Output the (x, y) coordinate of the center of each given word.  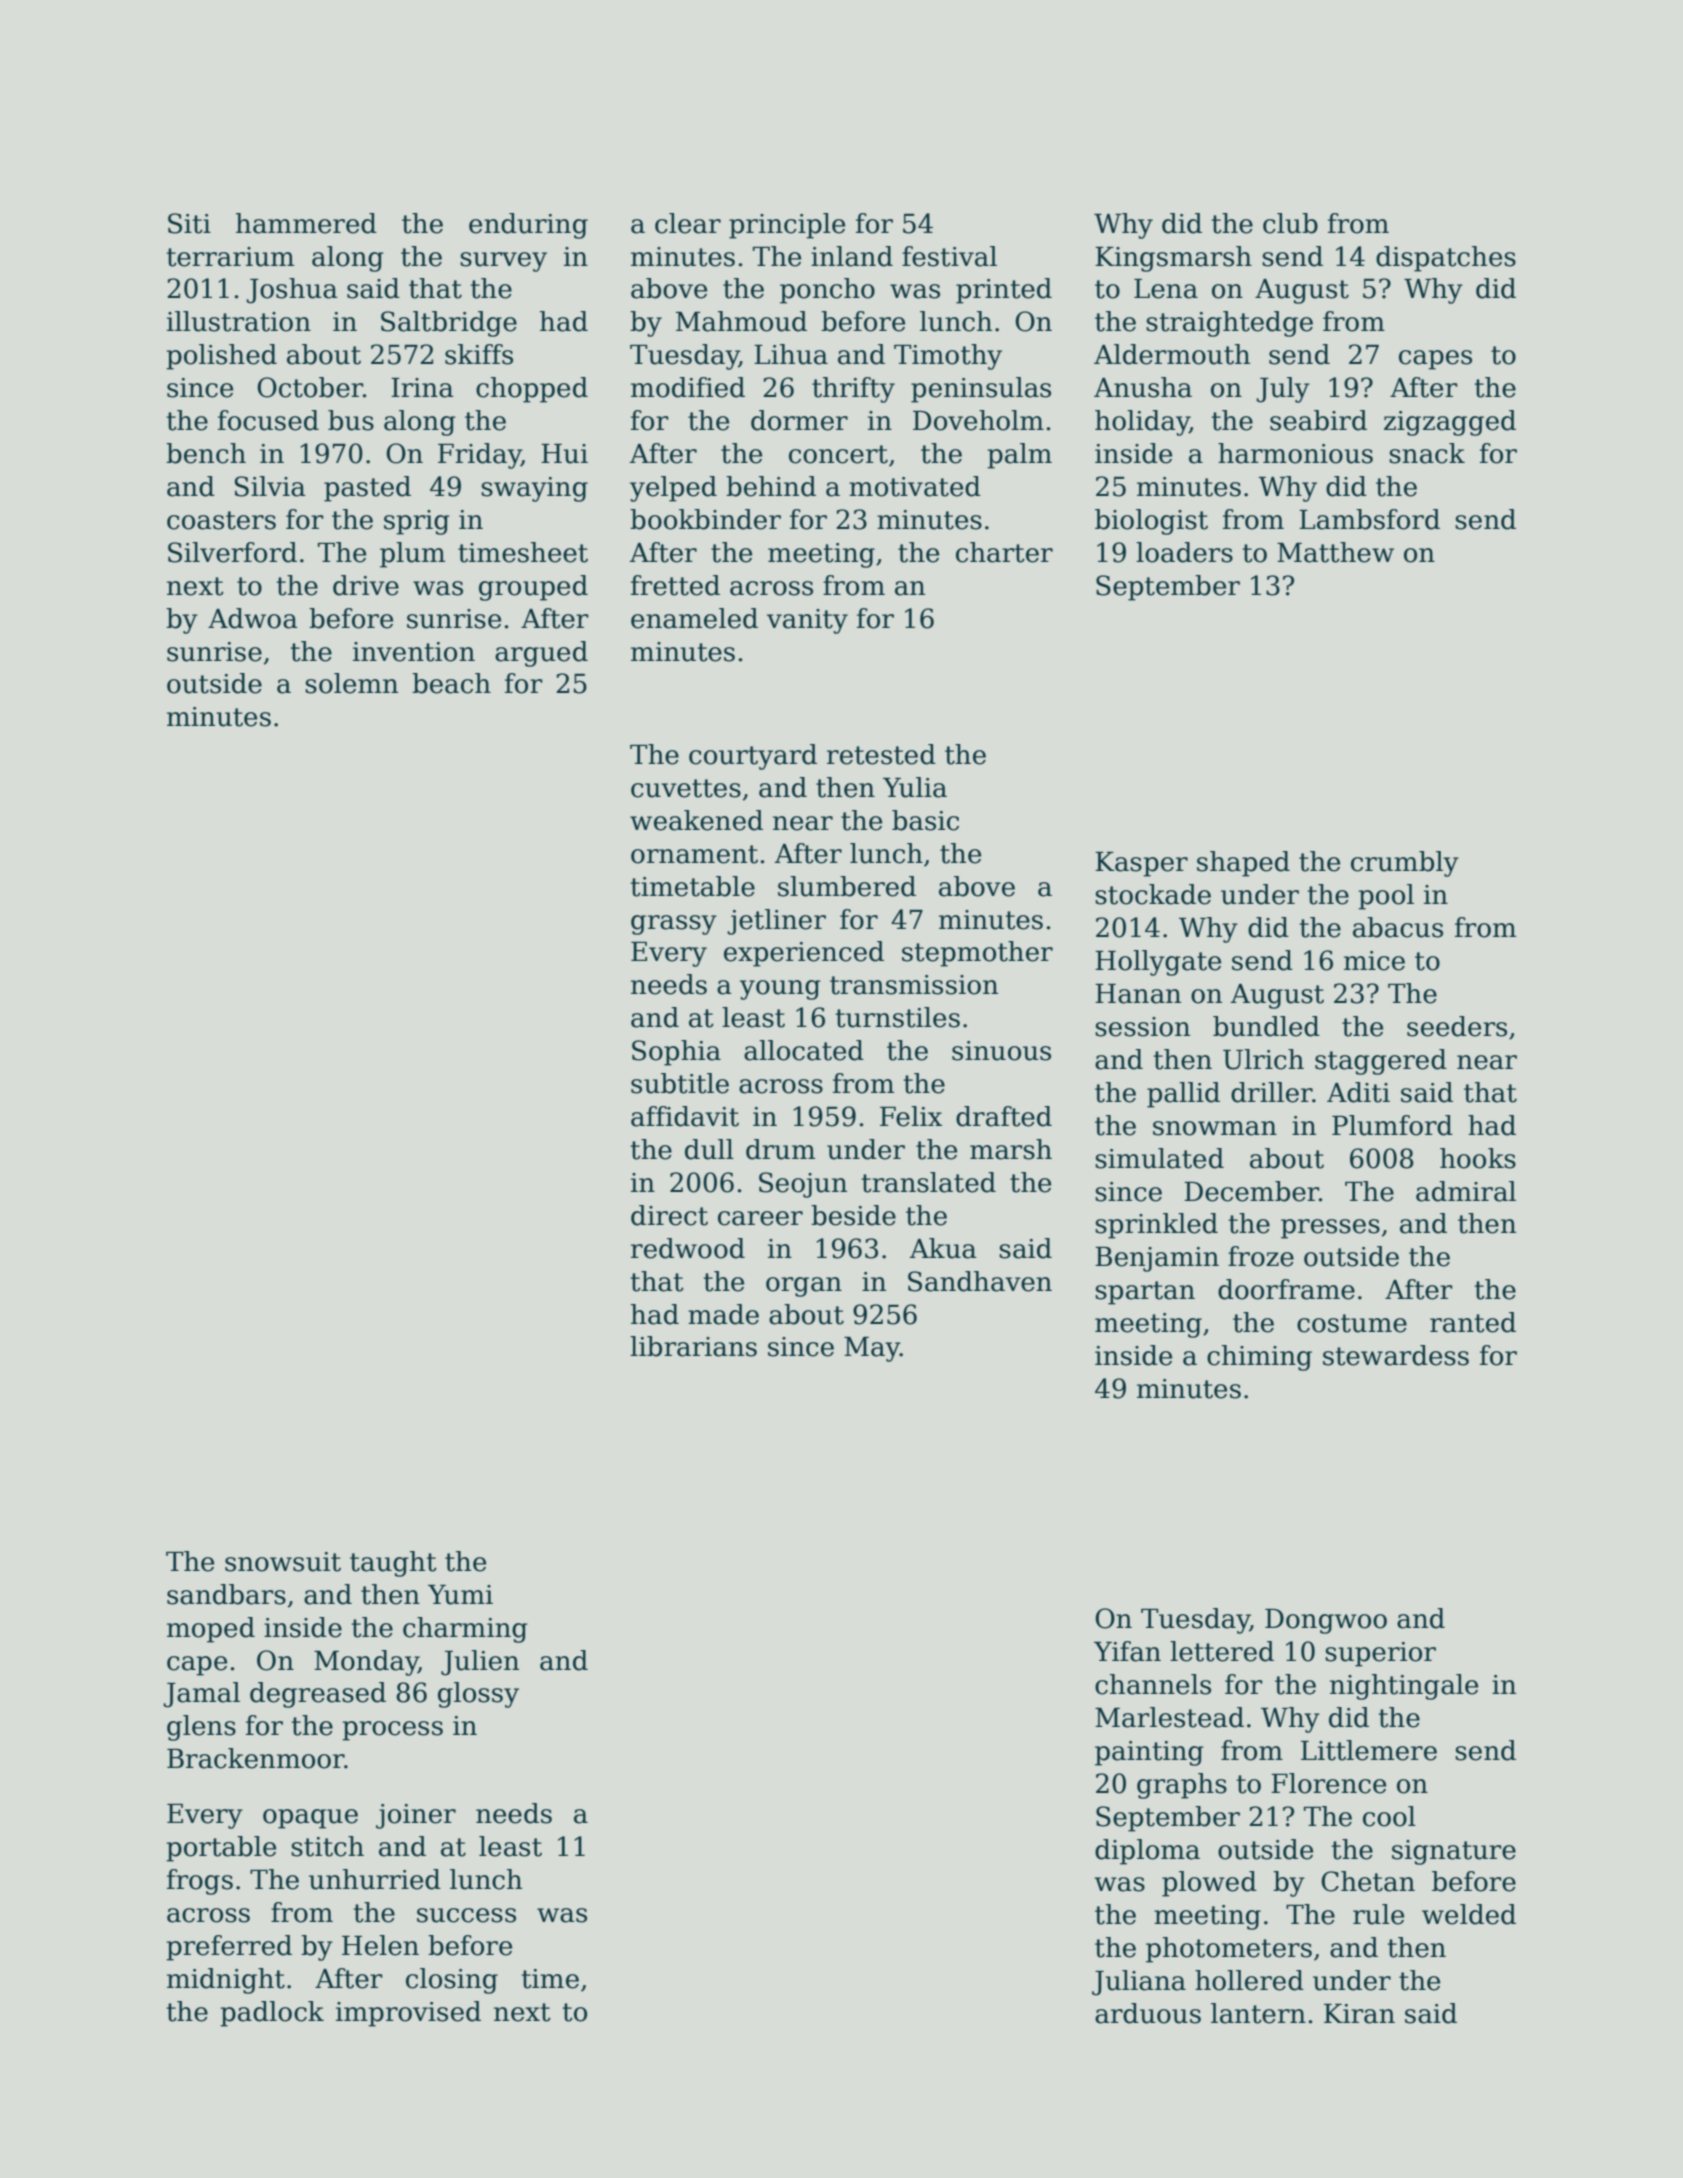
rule (1378, 1914)
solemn (351, 683)
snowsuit (283, 1562)
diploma (1147, 1852)
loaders (1184, 552)
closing (452, 1981)
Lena (1166, 289)
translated (928, 1182)
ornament (694, 854)
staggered (1381, 1062)
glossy (478, 1695)
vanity (807, 621)
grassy (674, 925)
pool (1386, 897)
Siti (189, 223)
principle (787, 226)
